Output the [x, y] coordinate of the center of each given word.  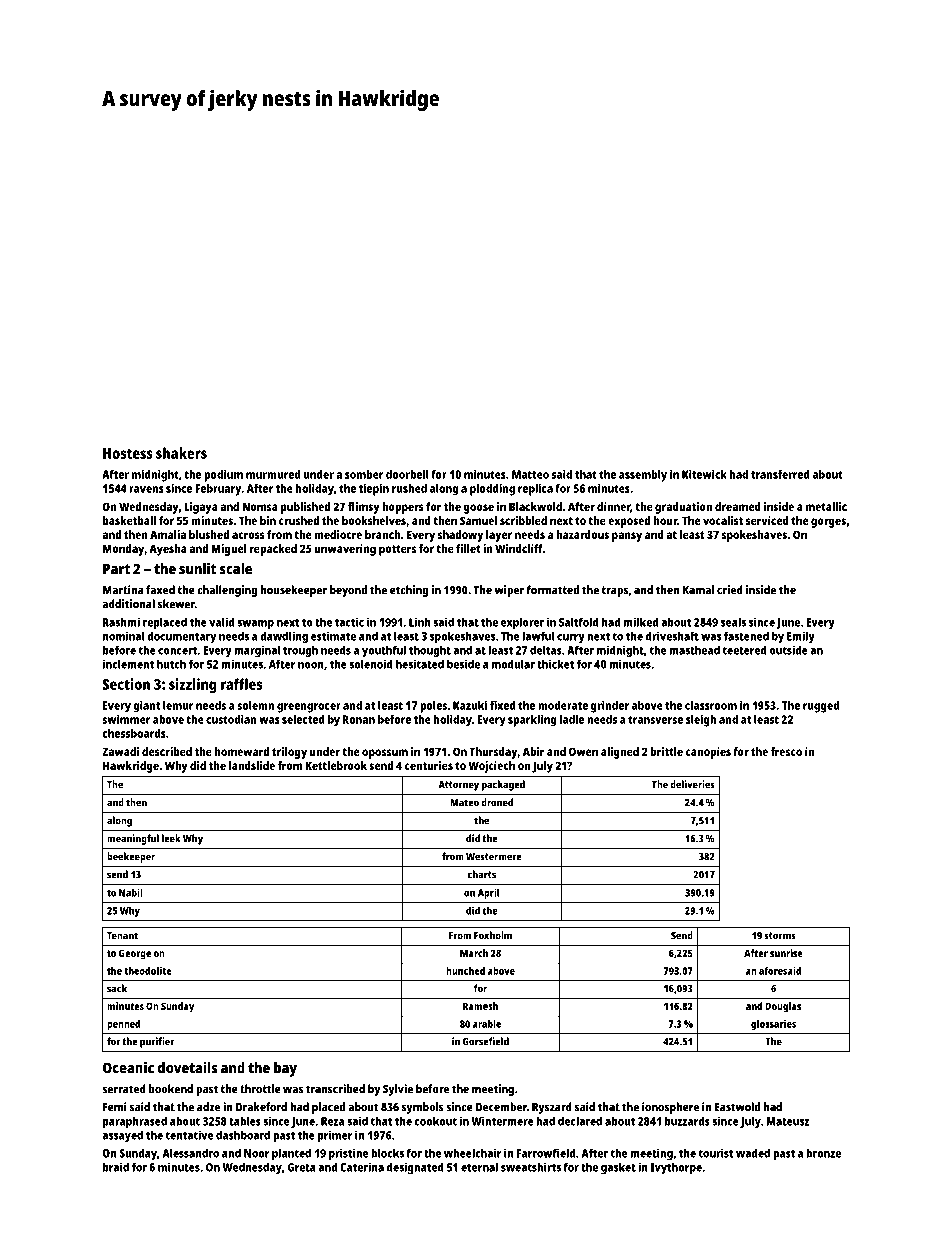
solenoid [371, 664]
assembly [643, 476]
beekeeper [131, 857]
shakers [181, 453]
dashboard [243, 1135]
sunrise [786, 953]
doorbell [407, 474]
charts [482, 874]
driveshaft [672, 636]
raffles [241, 684]
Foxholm [493, 935]
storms [780, 936]
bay [285, 1069]
